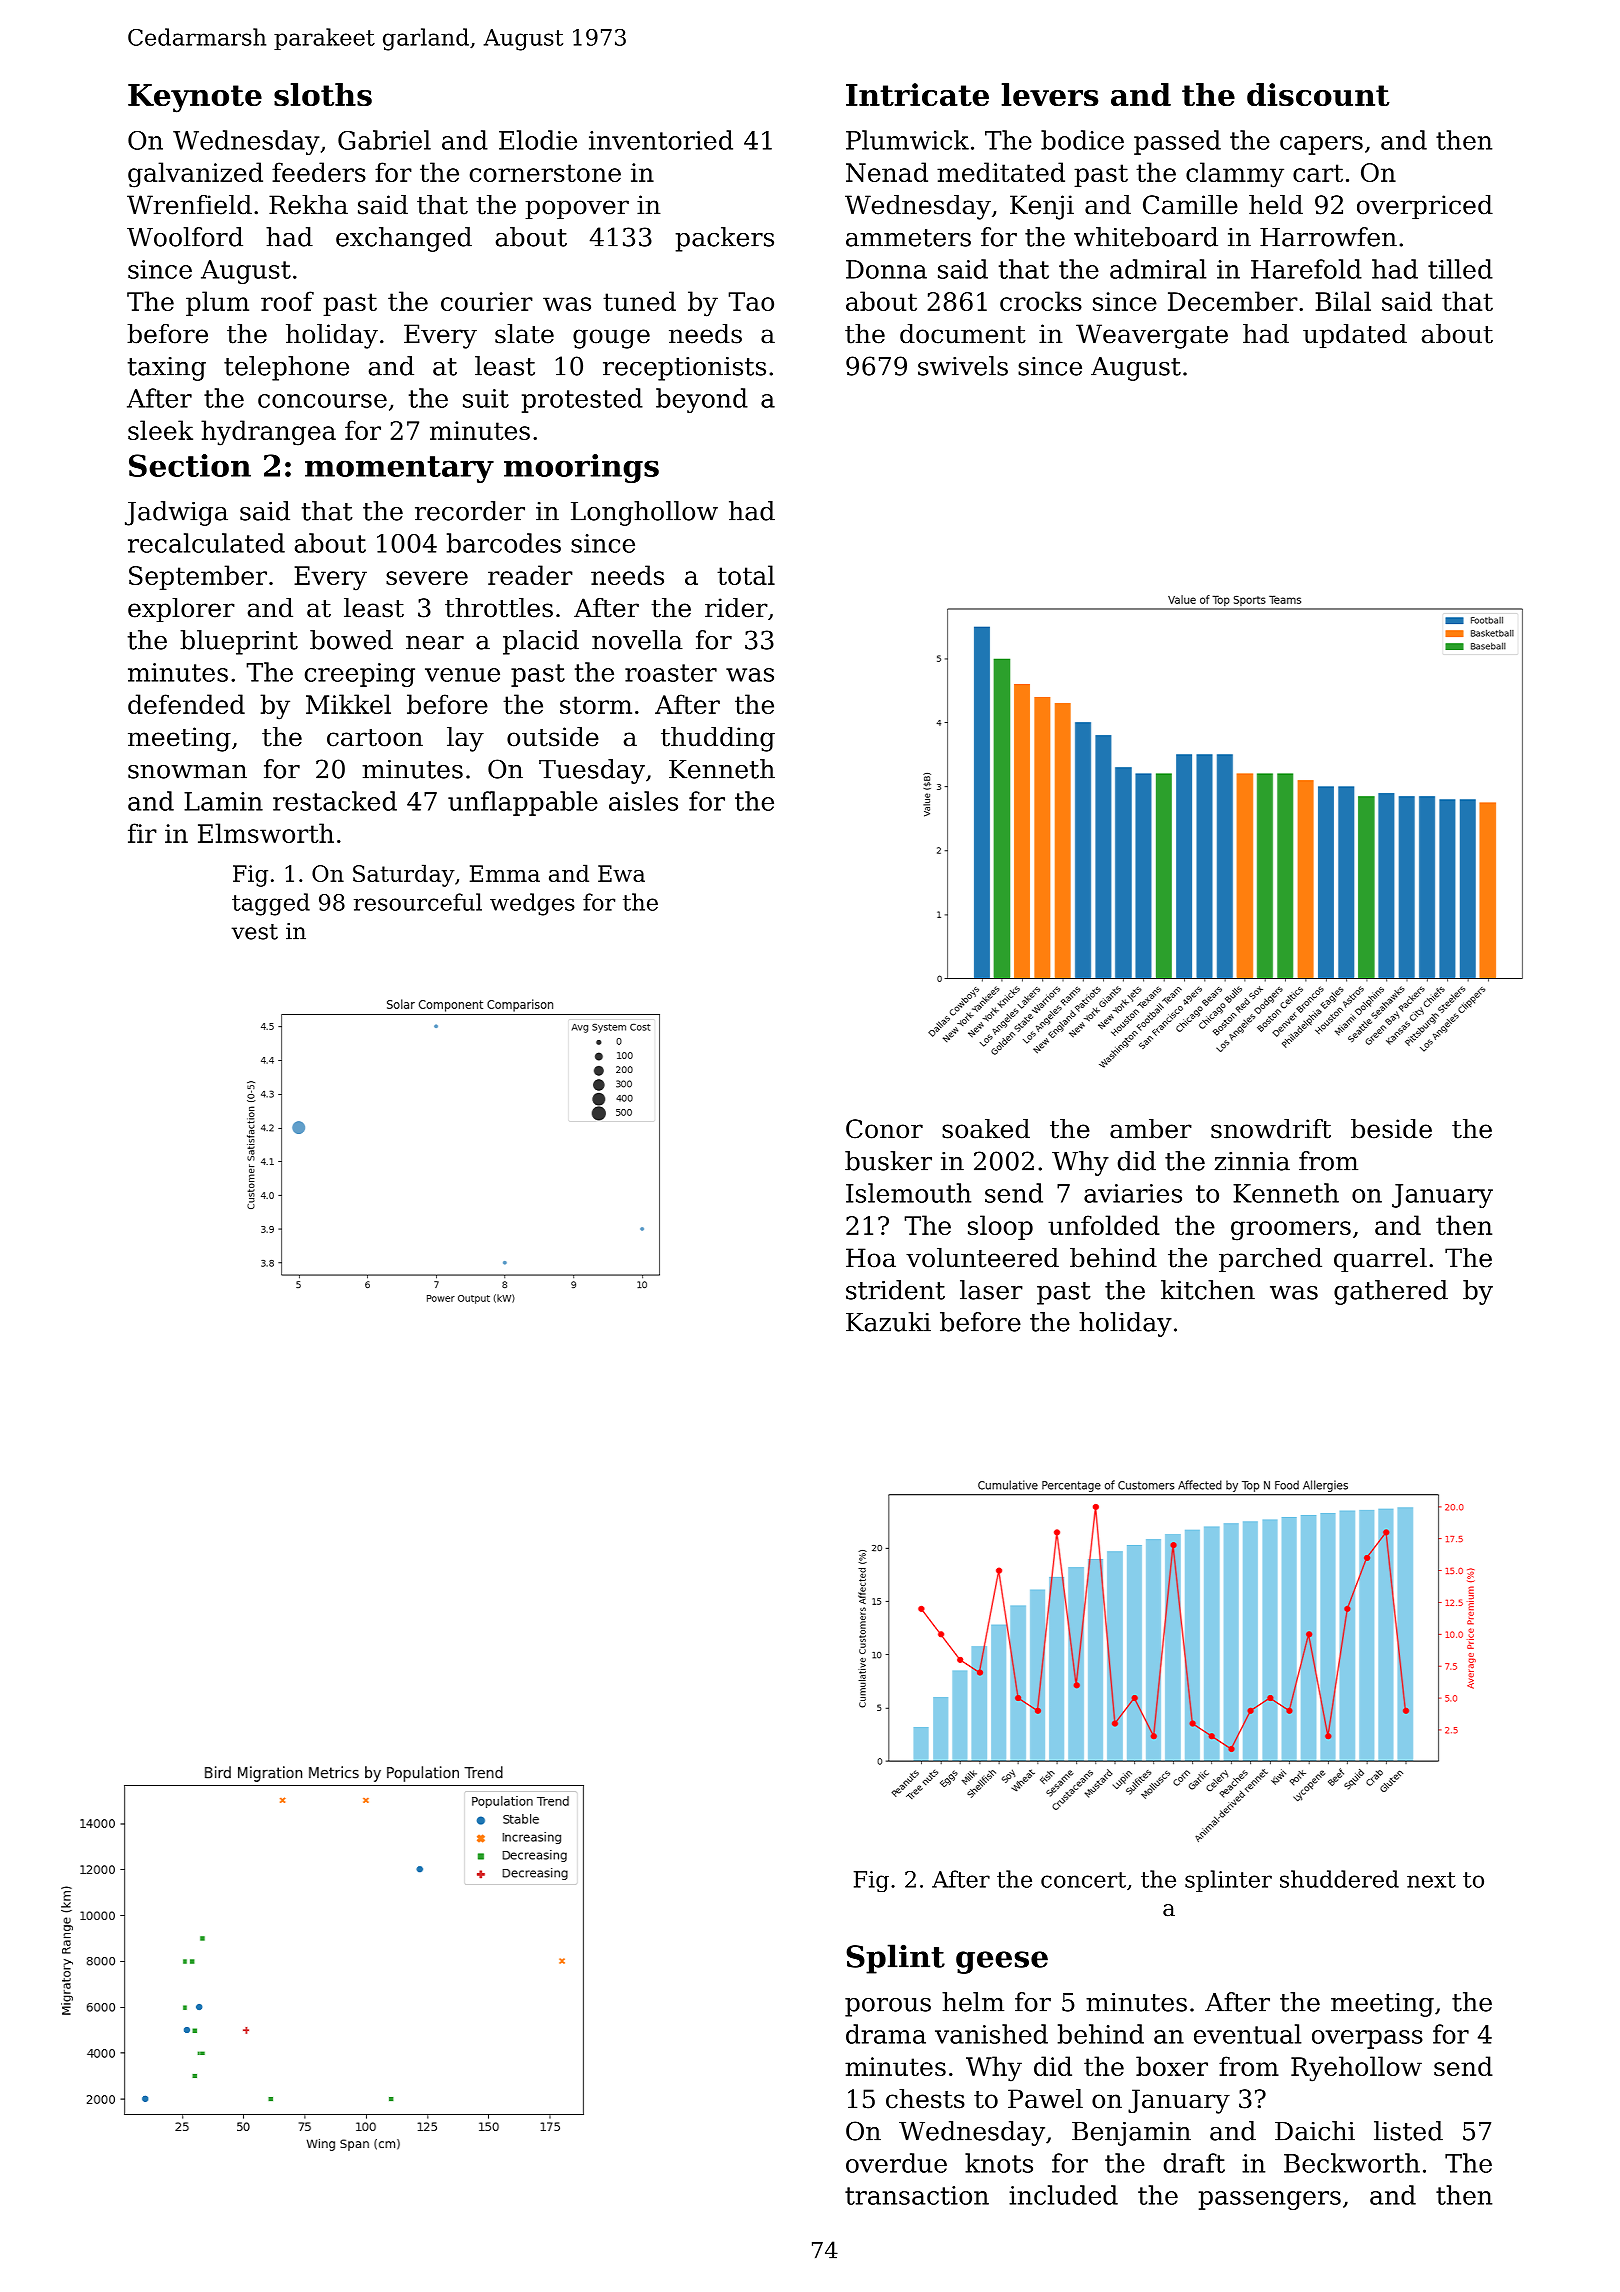  I want to click on sleek, so click(160, 430).
